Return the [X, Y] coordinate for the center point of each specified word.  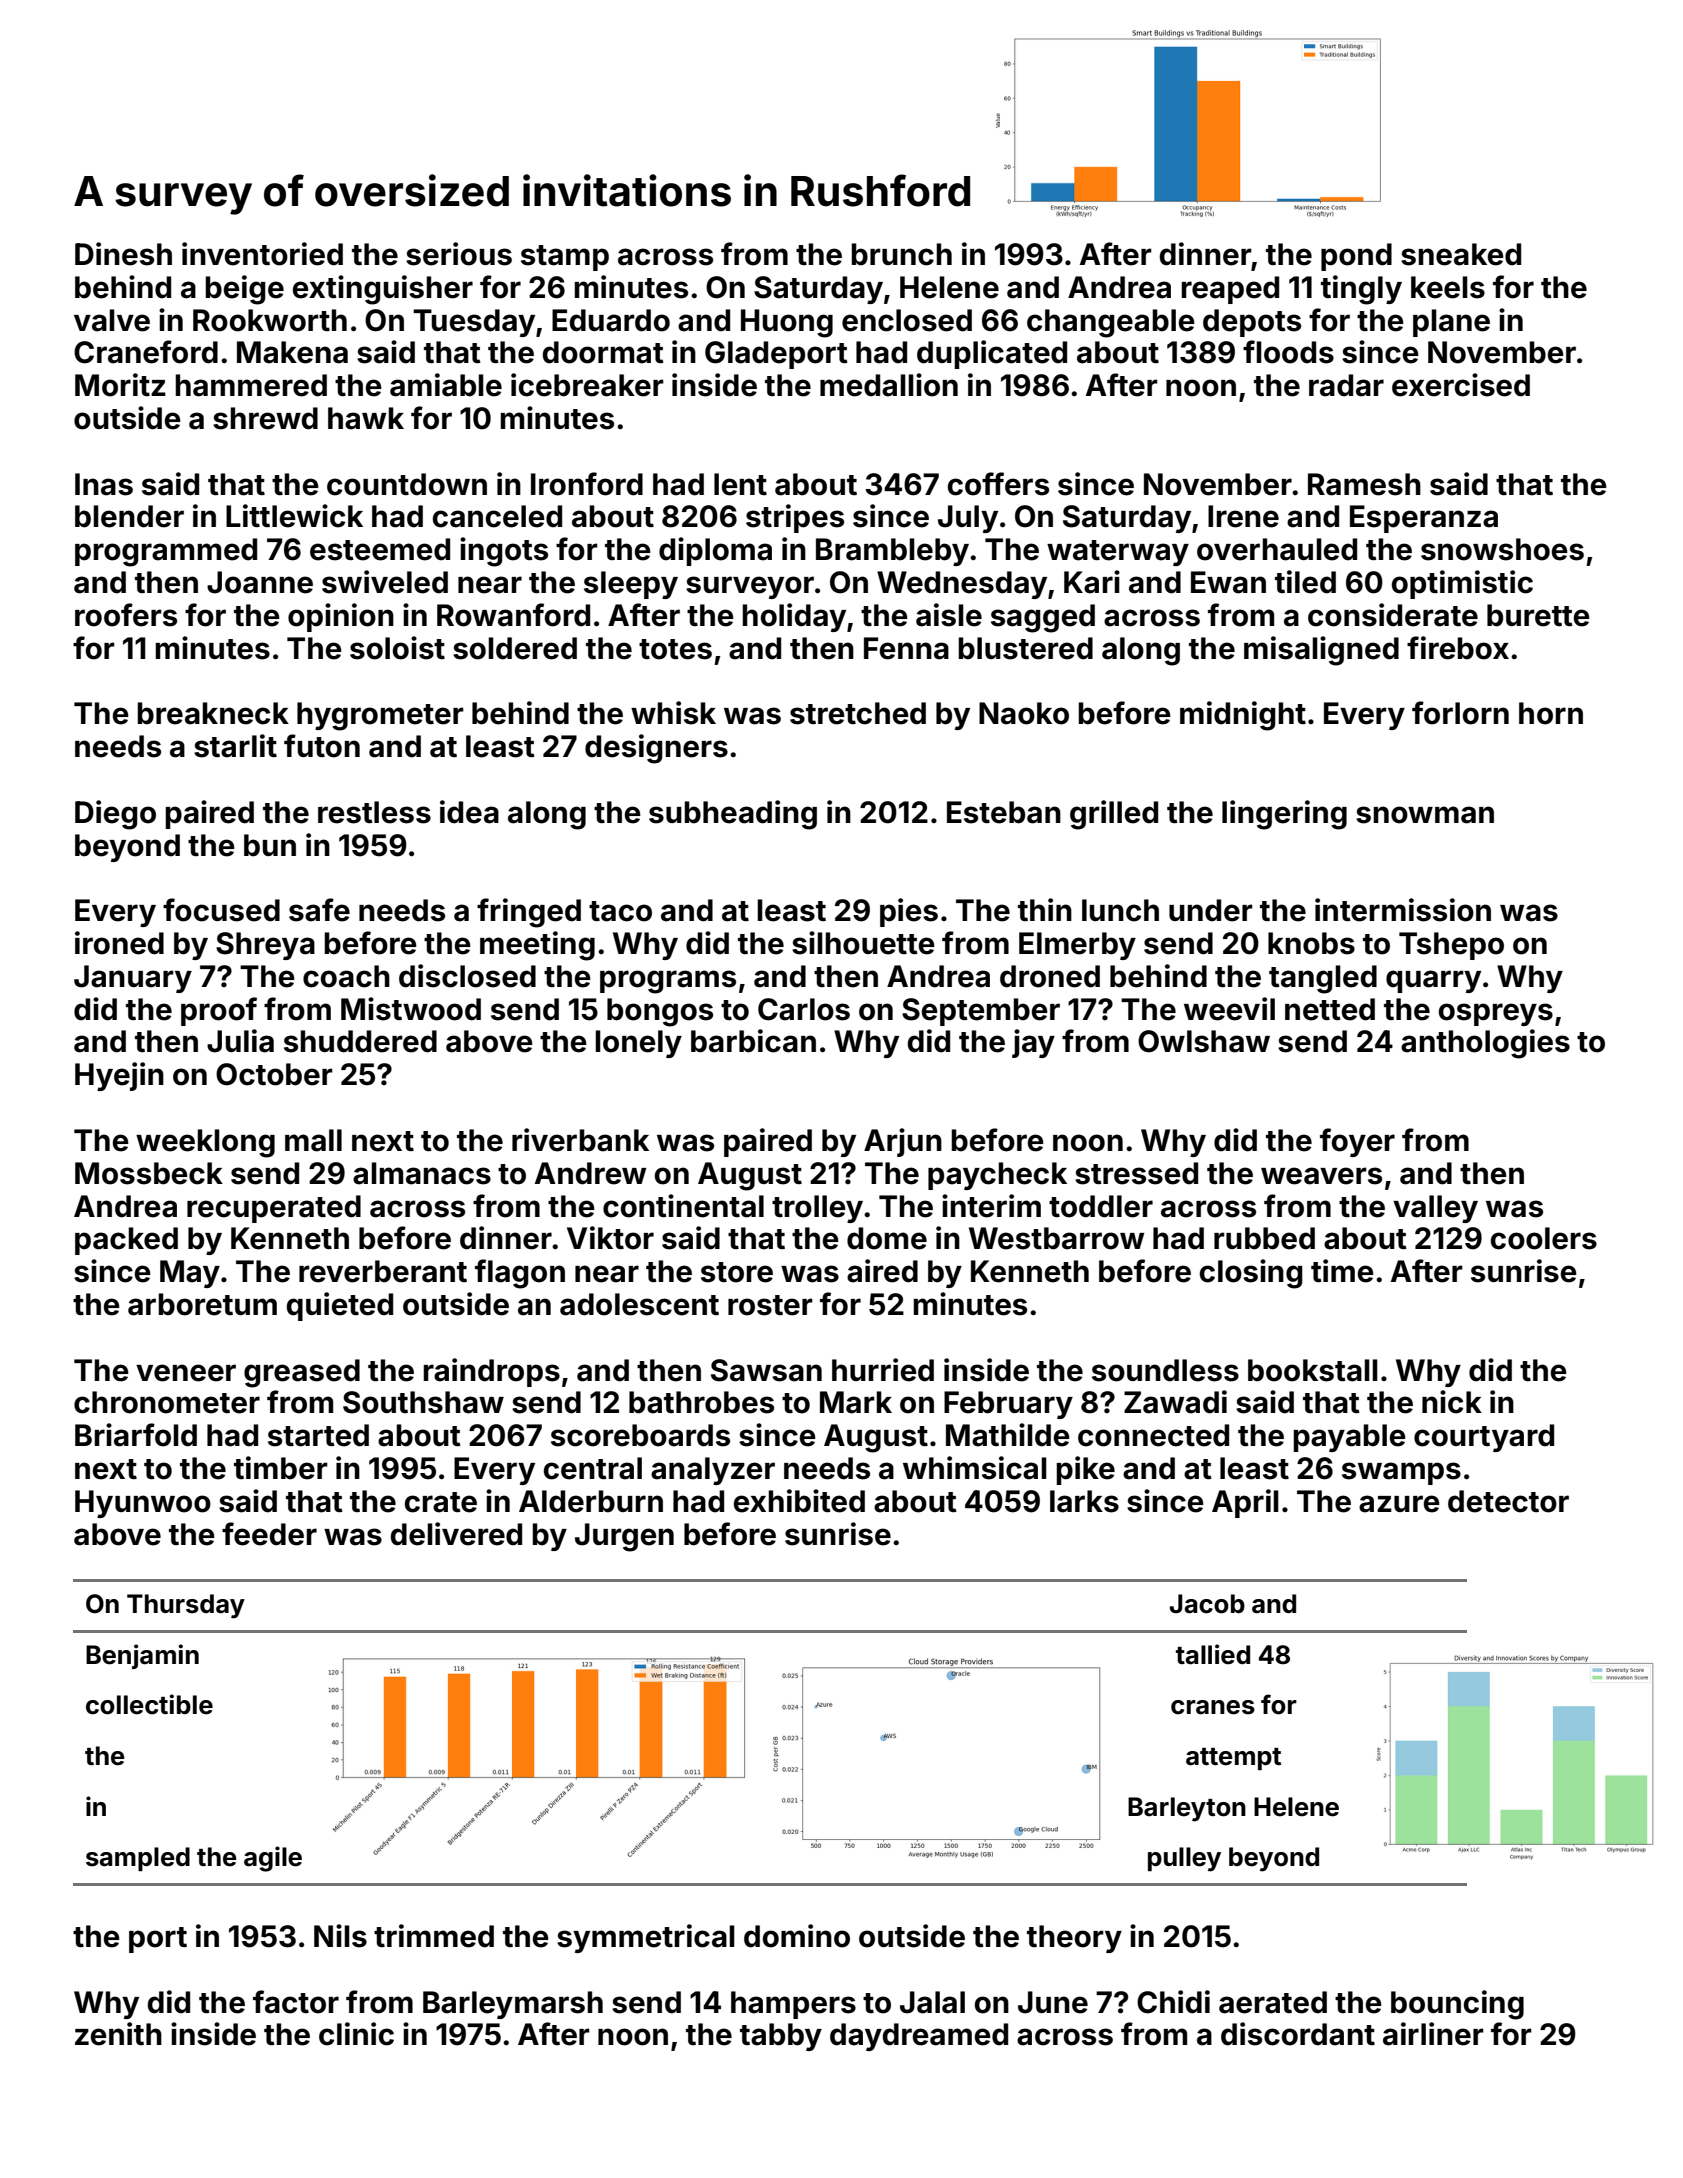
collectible [149, 1704]
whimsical [975, 1468]
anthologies [1485, 1044]
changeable [1111, 323]
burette [1538, 615]
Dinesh [123, 254]
